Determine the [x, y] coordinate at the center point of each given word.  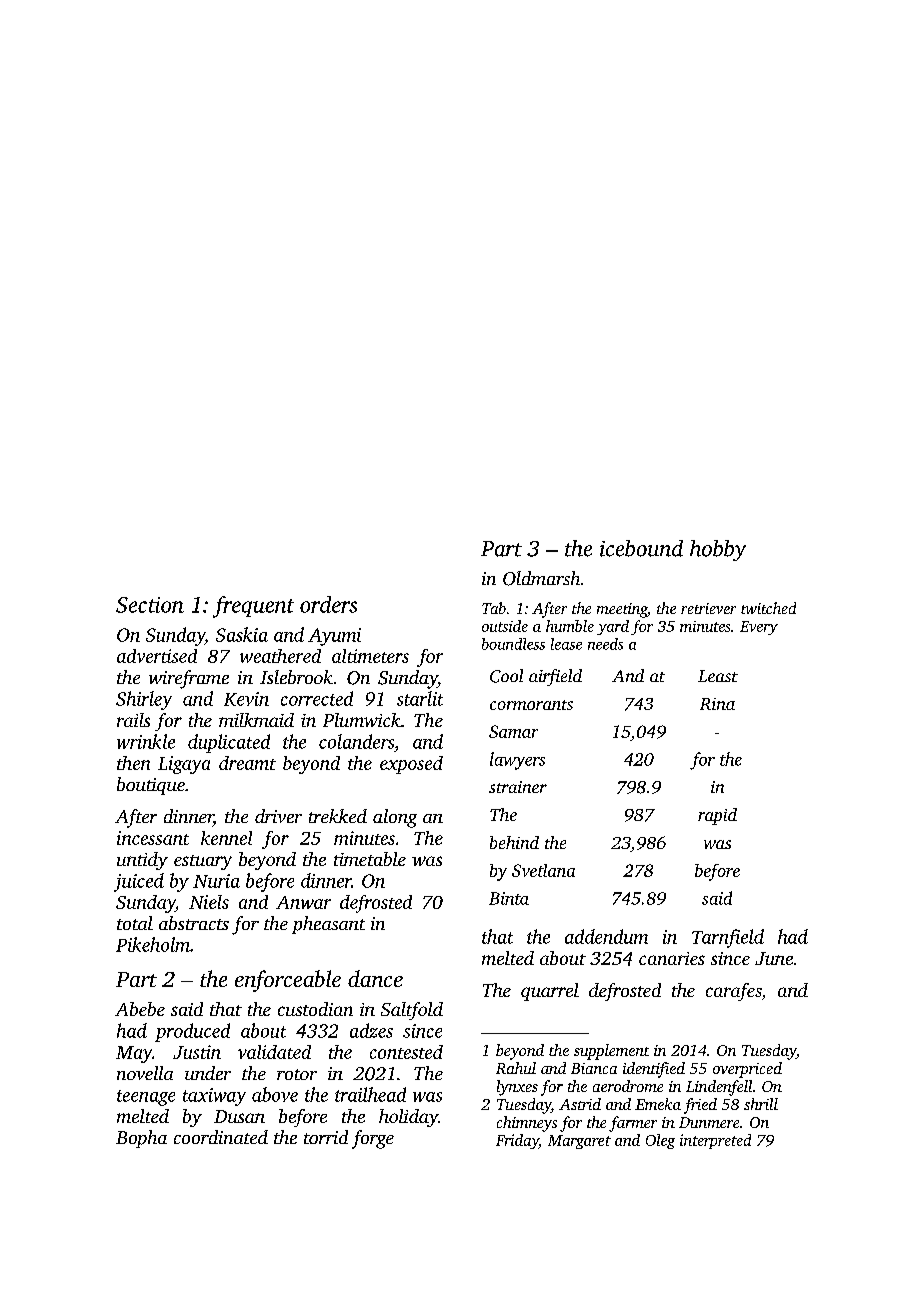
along [395, 818]
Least [718, 676]
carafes [734, 992]
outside [505, 626]
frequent [253, 607]
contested [406, 1052]
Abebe [140, 1009]
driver [278, 816]
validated [274, 1052]
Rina [717, 704]
